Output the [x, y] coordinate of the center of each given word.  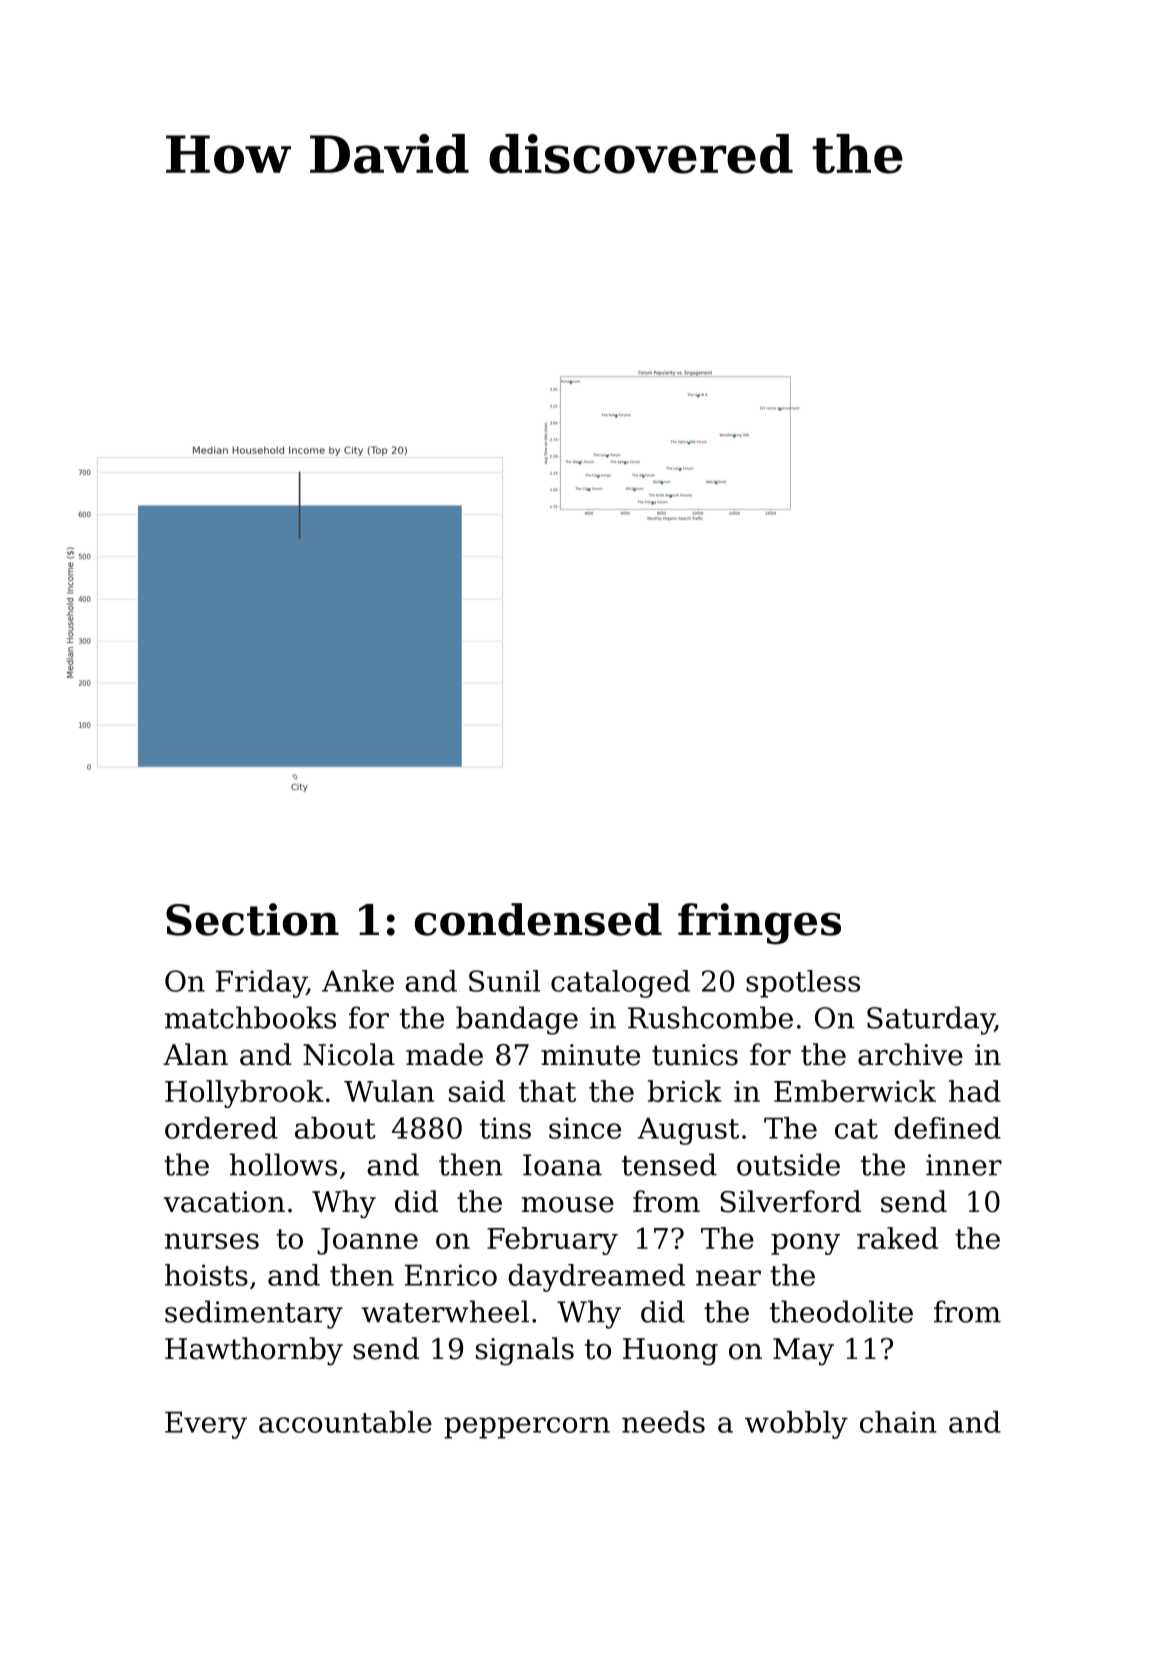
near [728, 1278]
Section [252, 919]
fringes [759, 924]
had [975, 1091]
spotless [803, 984]
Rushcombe [710, 1017]
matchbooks [250, 1017]
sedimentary [254, 1314]
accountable [345, 1422]
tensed [669, 1164]
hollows [283, 1164]
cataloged [620, 984]
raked [897, 1238]
